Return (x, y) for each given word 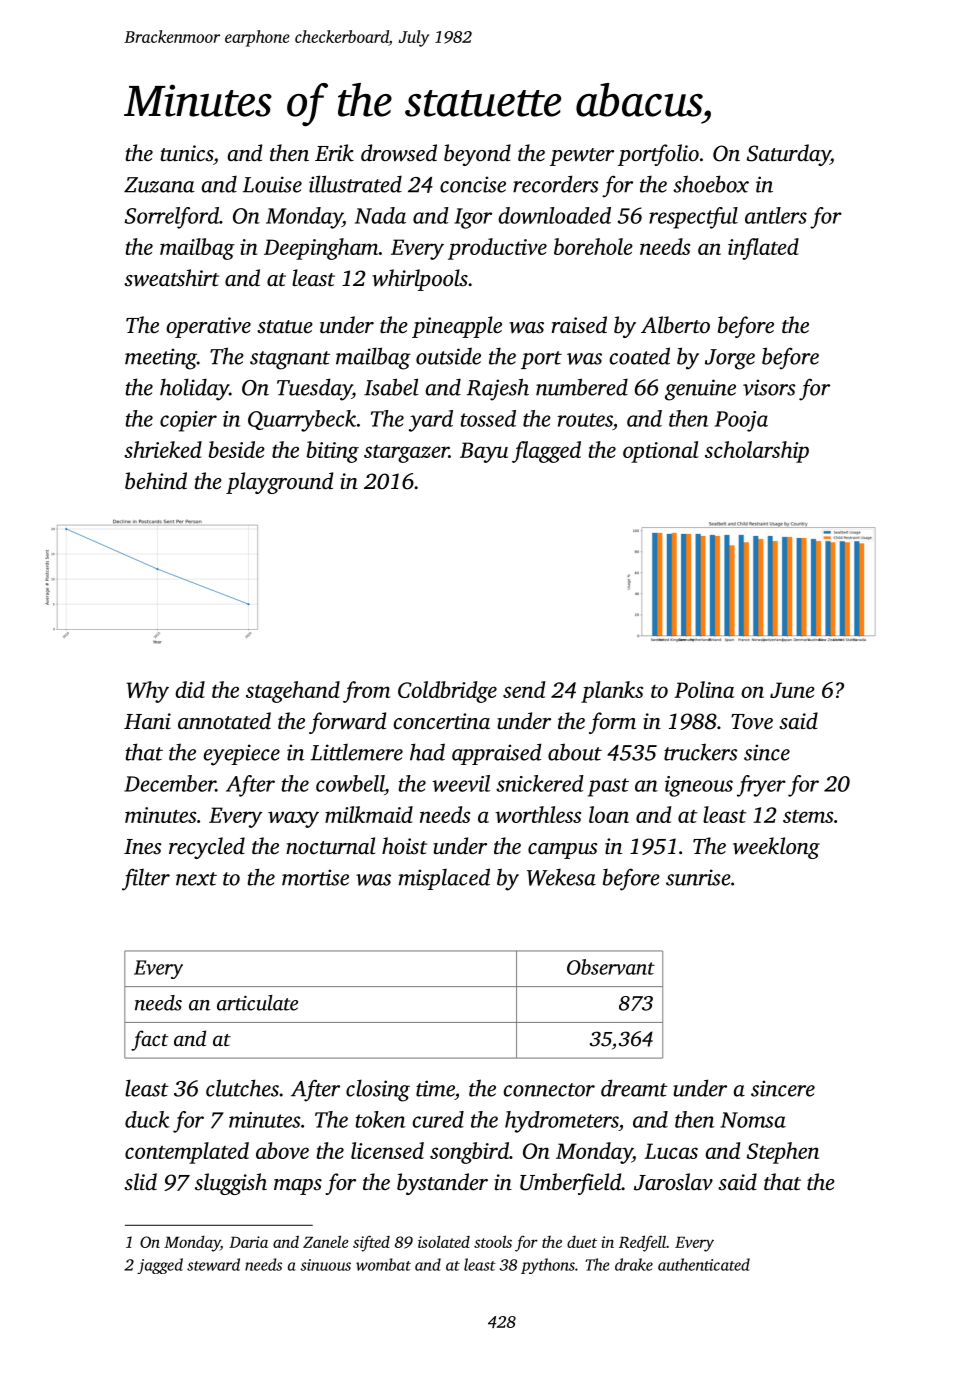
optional (661, 452)
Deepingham (321, 249)
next (196, 879)
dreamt (634, 1088)
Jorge (730, 359)
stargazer (406, 454)
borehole (593, 246)
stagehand (293, 692)
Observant (611, 967)
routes (585, 420)
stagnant (290, 360)
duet (582, 1242)
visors (769, 387)
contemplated (187, 1153)
